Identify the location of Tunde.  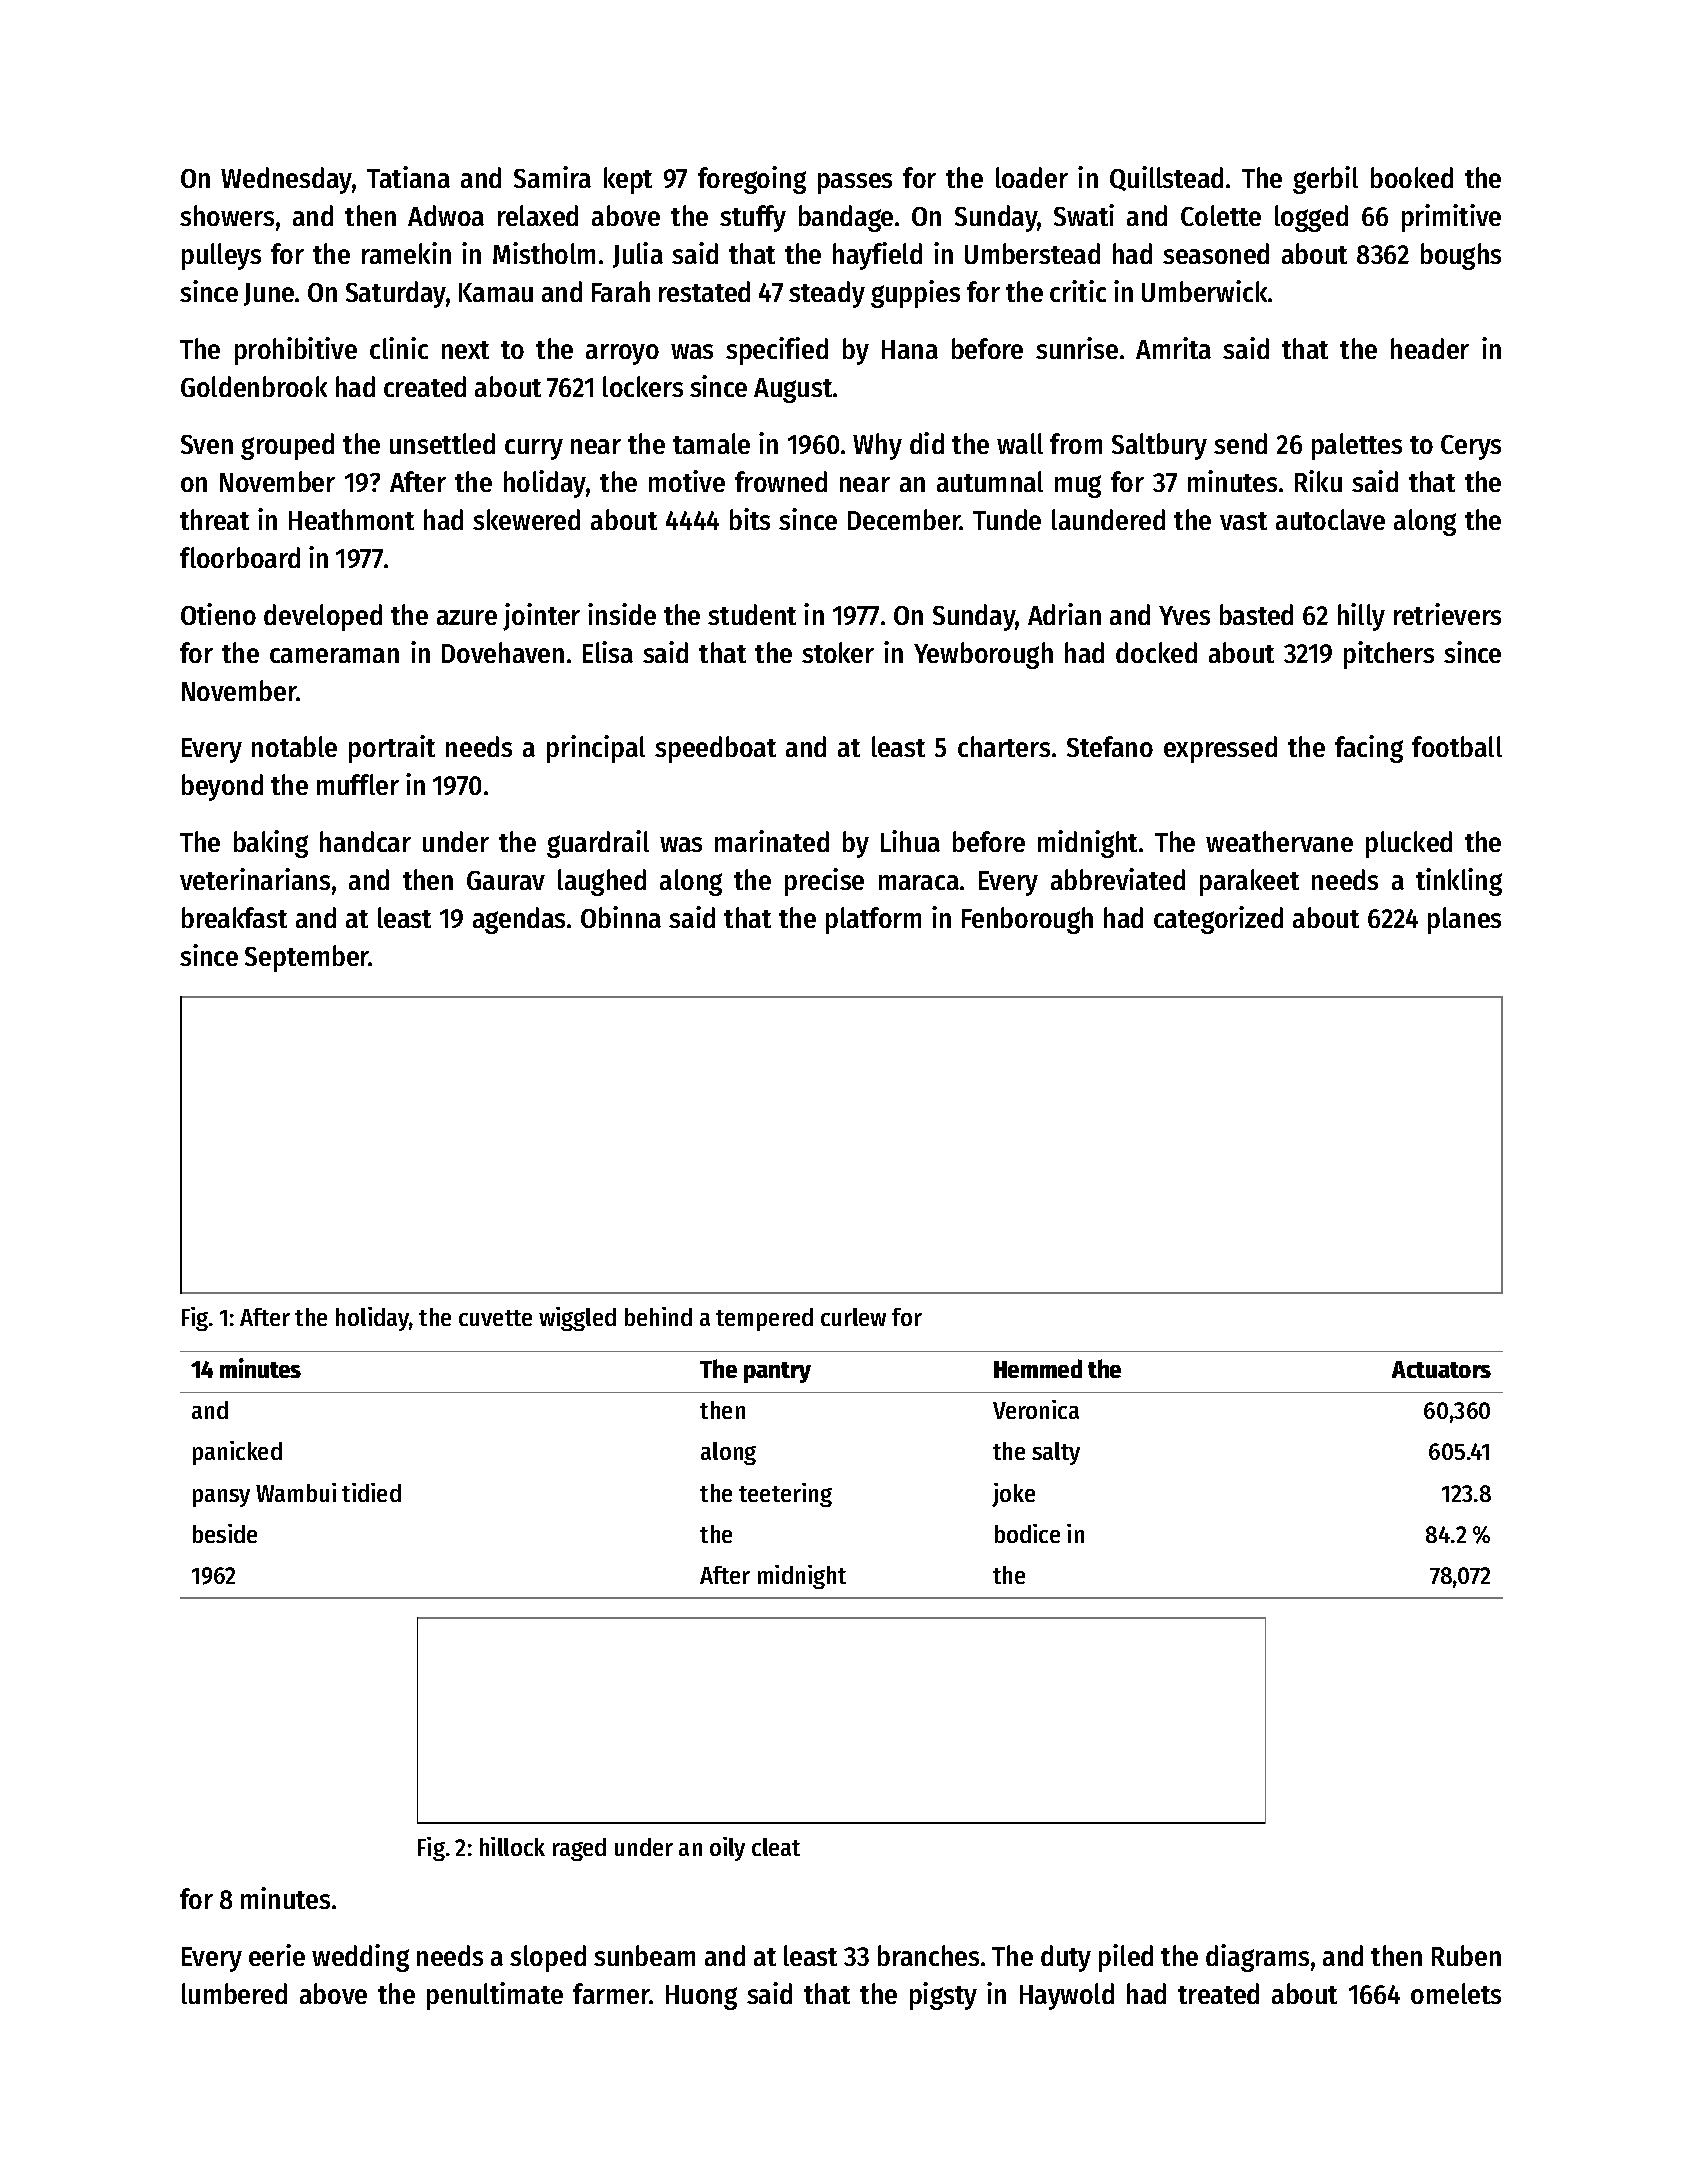
(1007, 519).
